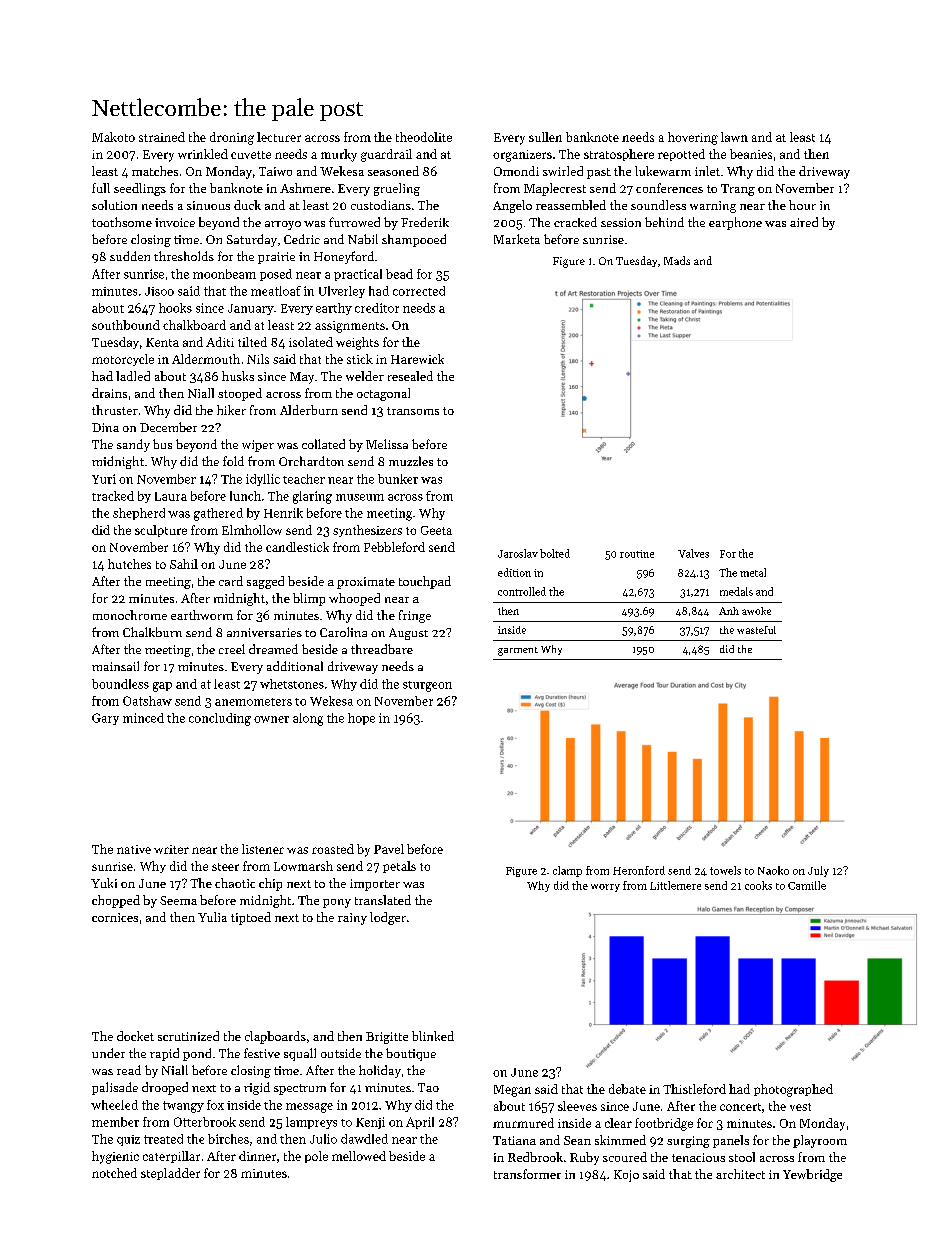 This screenshot has height=1233, width=952. Describe the element at coordinates (756, 611) in the screenshot. I see `awoke` at that location.
